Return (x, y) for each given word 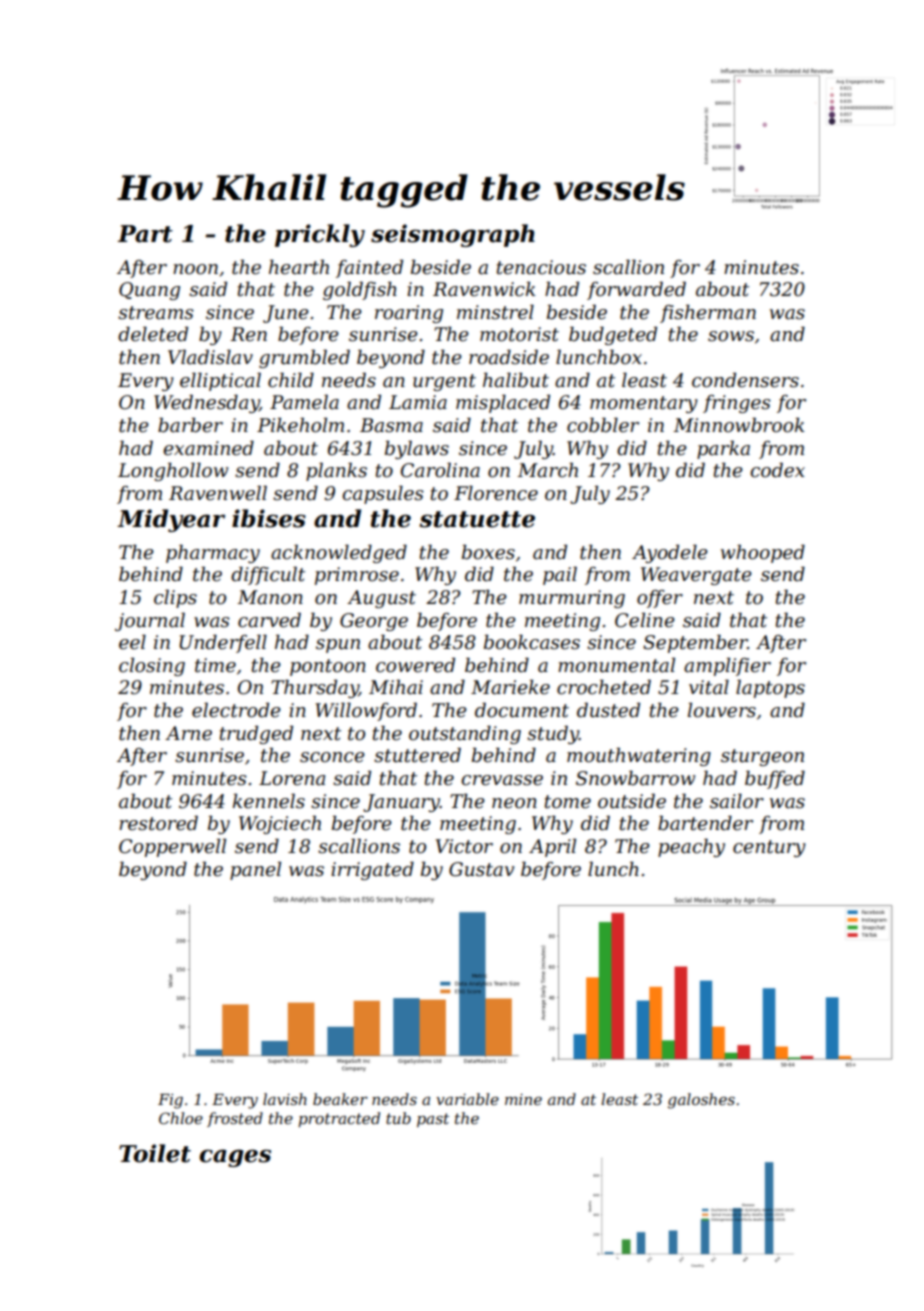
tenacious (541, 267)
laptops (770, 688)
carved (269, 620)
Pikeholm (300, 425)
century (769, 848)
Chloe (181, 1118)
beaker (340, 1099)
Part (145, 234)
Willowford (366, 711)
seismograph (453, 235)
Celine (645, 620)
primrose (357, 576)
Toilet (155, 1153)
